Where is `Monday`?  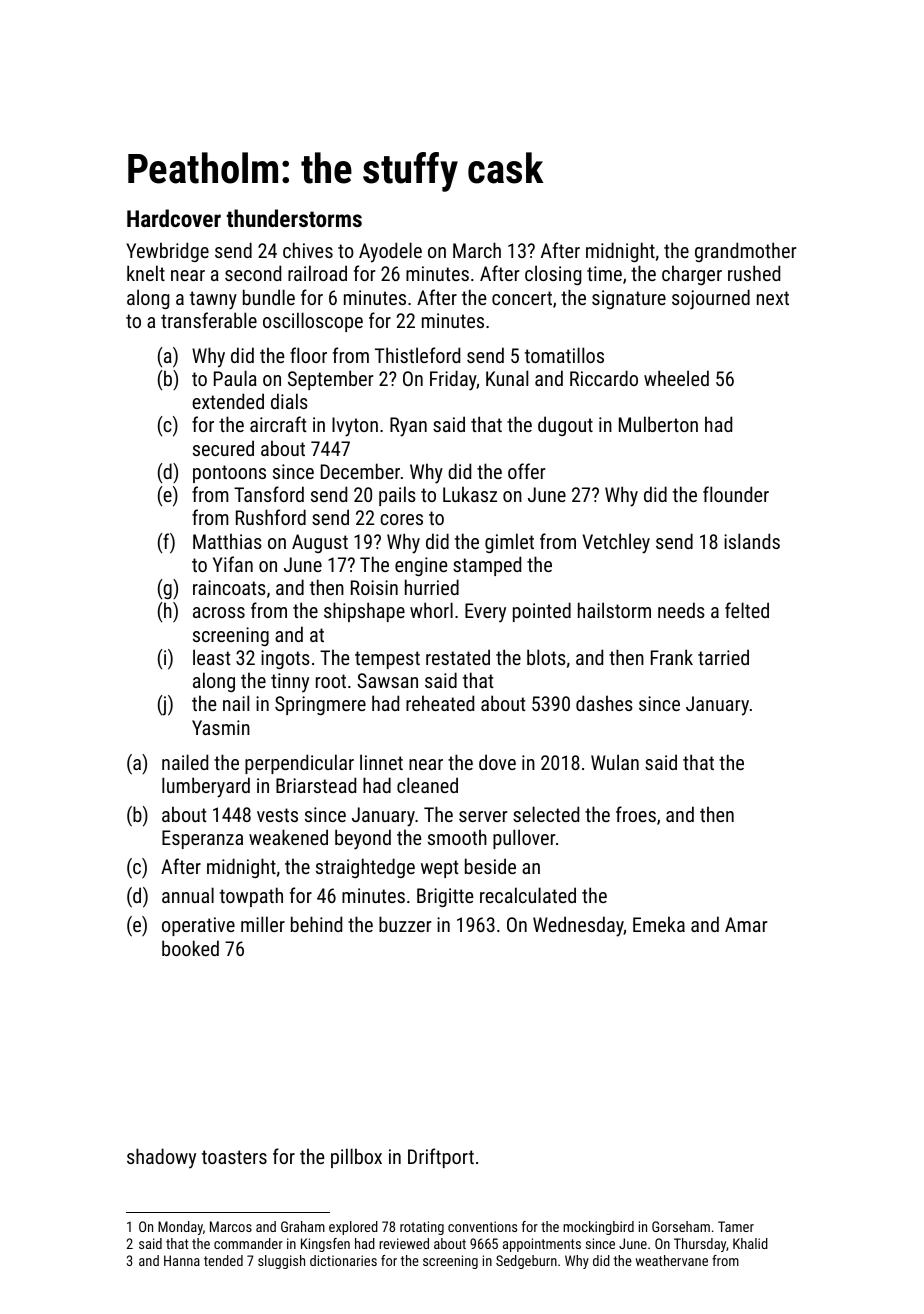 Monday is located at coordinates (180, 1228).
